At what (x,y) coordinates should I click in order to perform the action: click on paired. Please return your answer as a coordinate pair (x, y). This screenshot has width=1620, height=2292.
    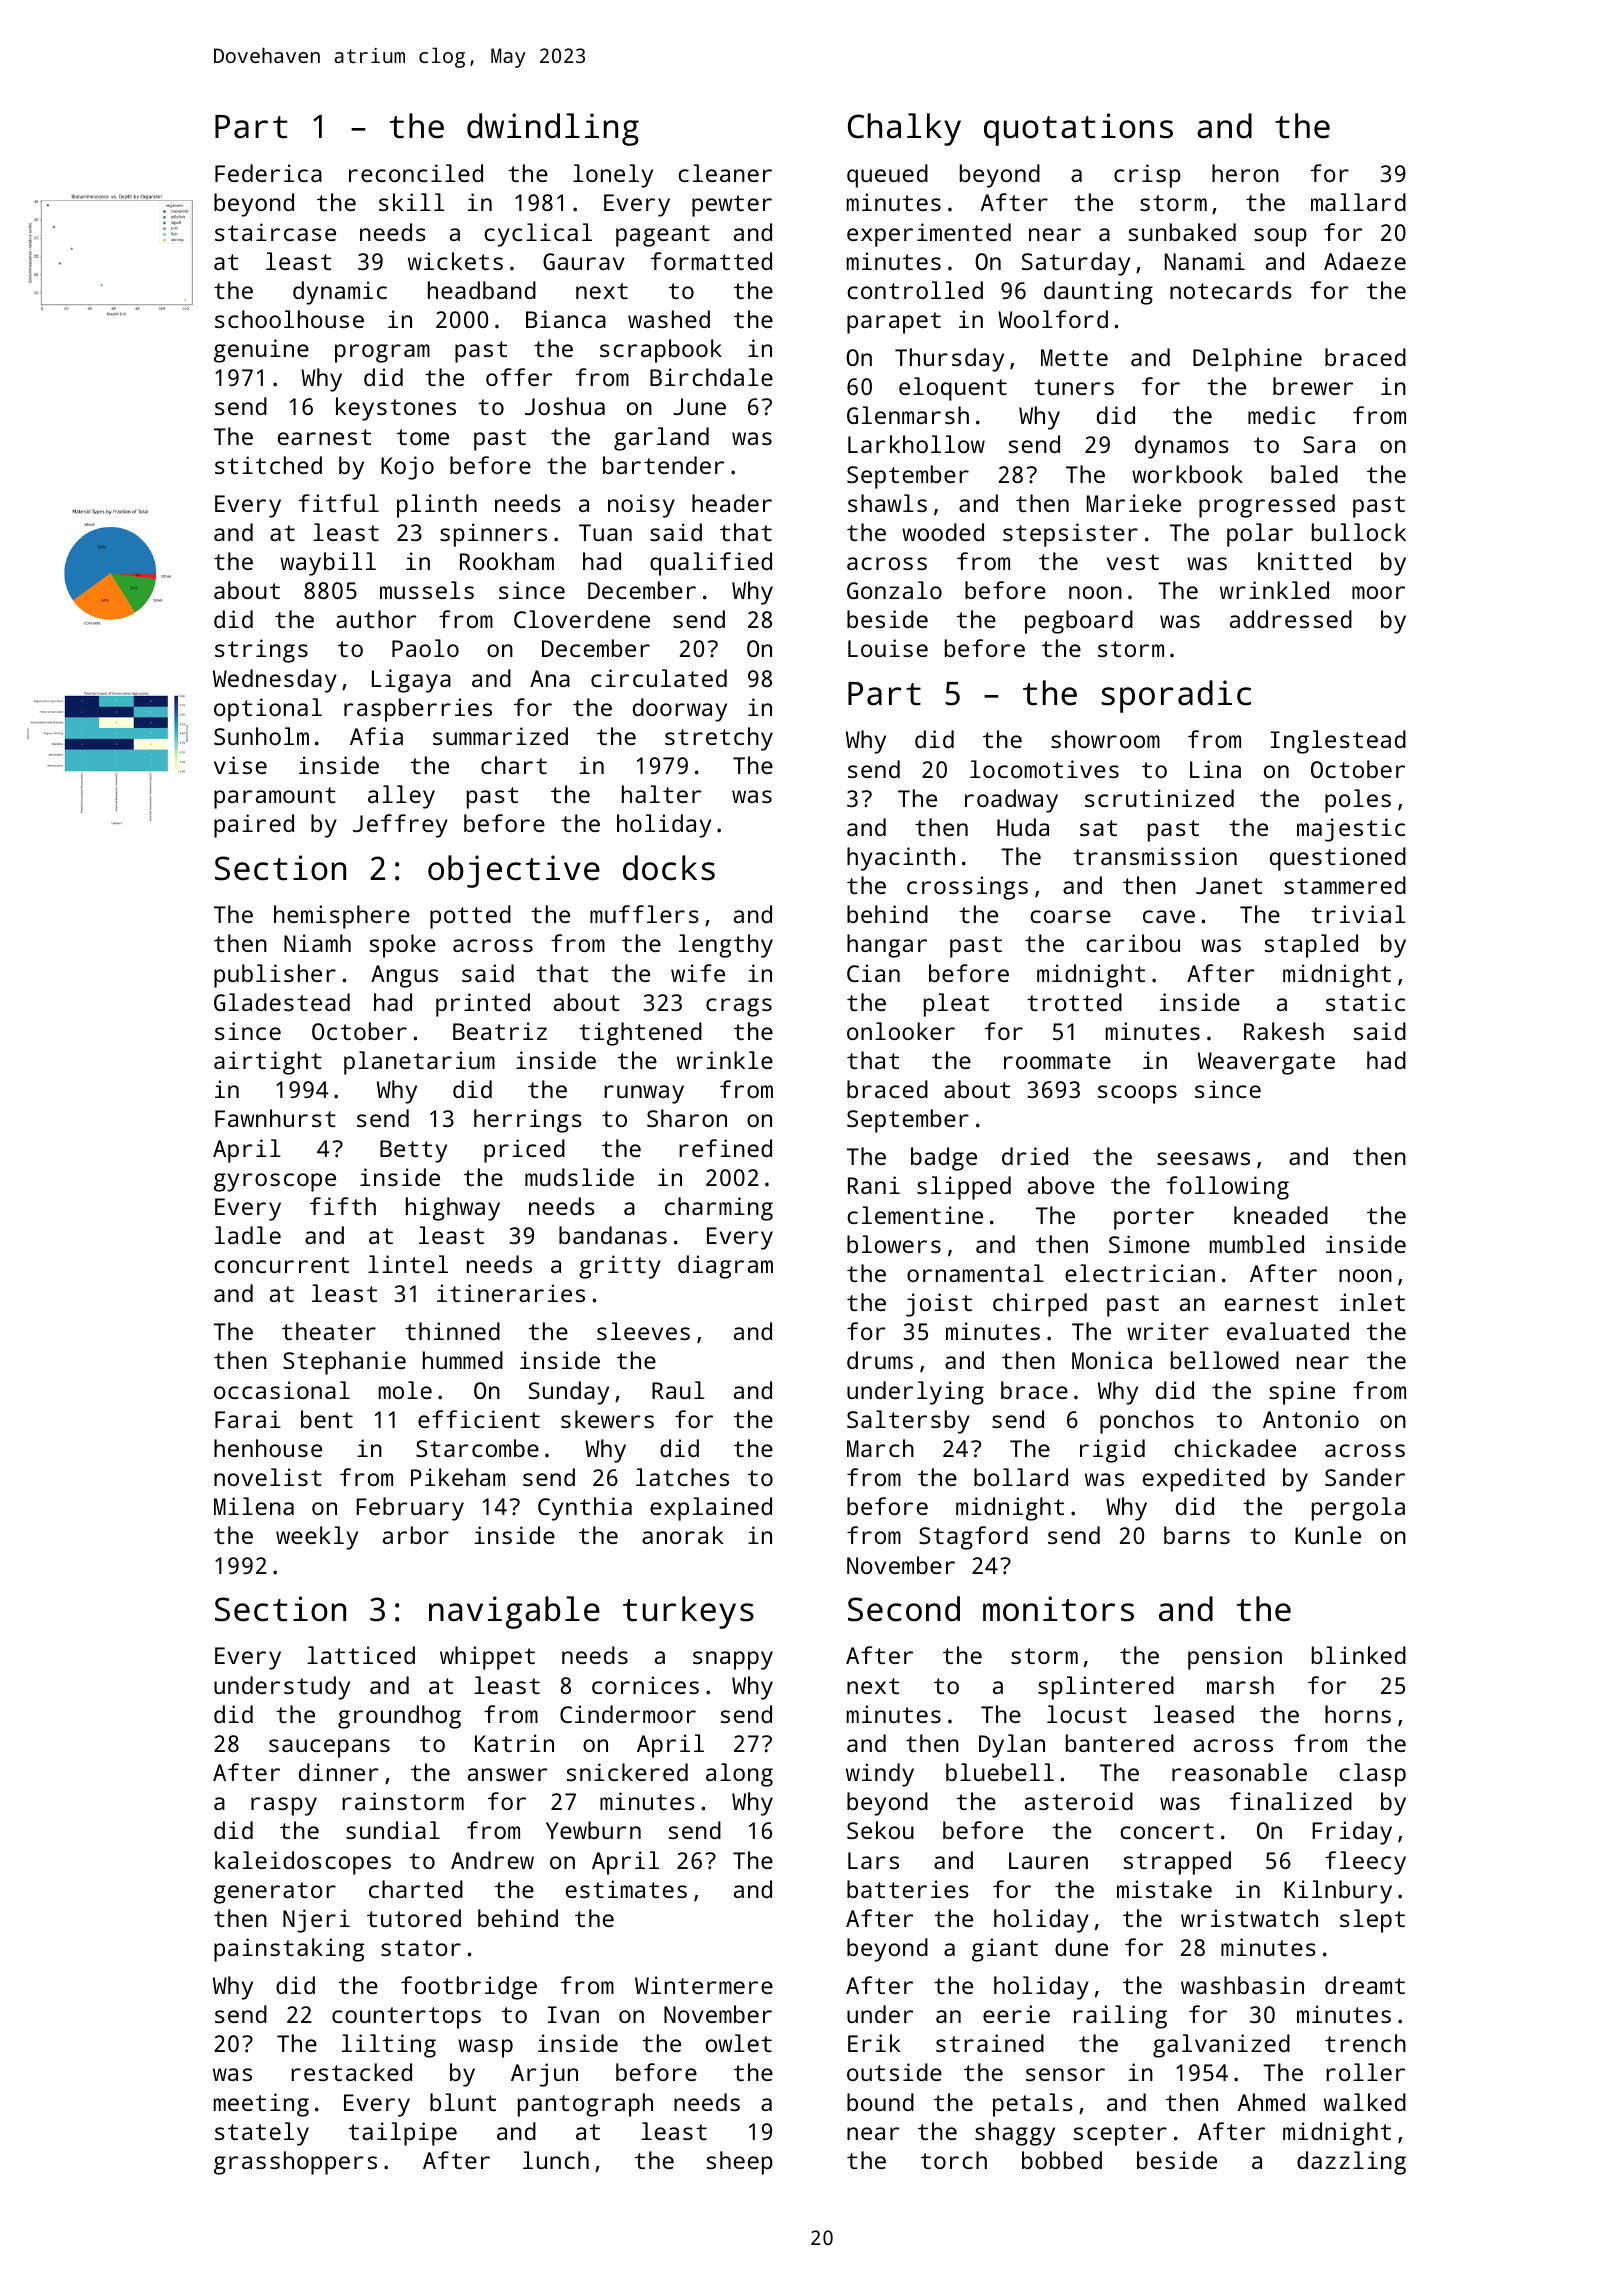
    Looking at the image, I should click on (254, 826).
